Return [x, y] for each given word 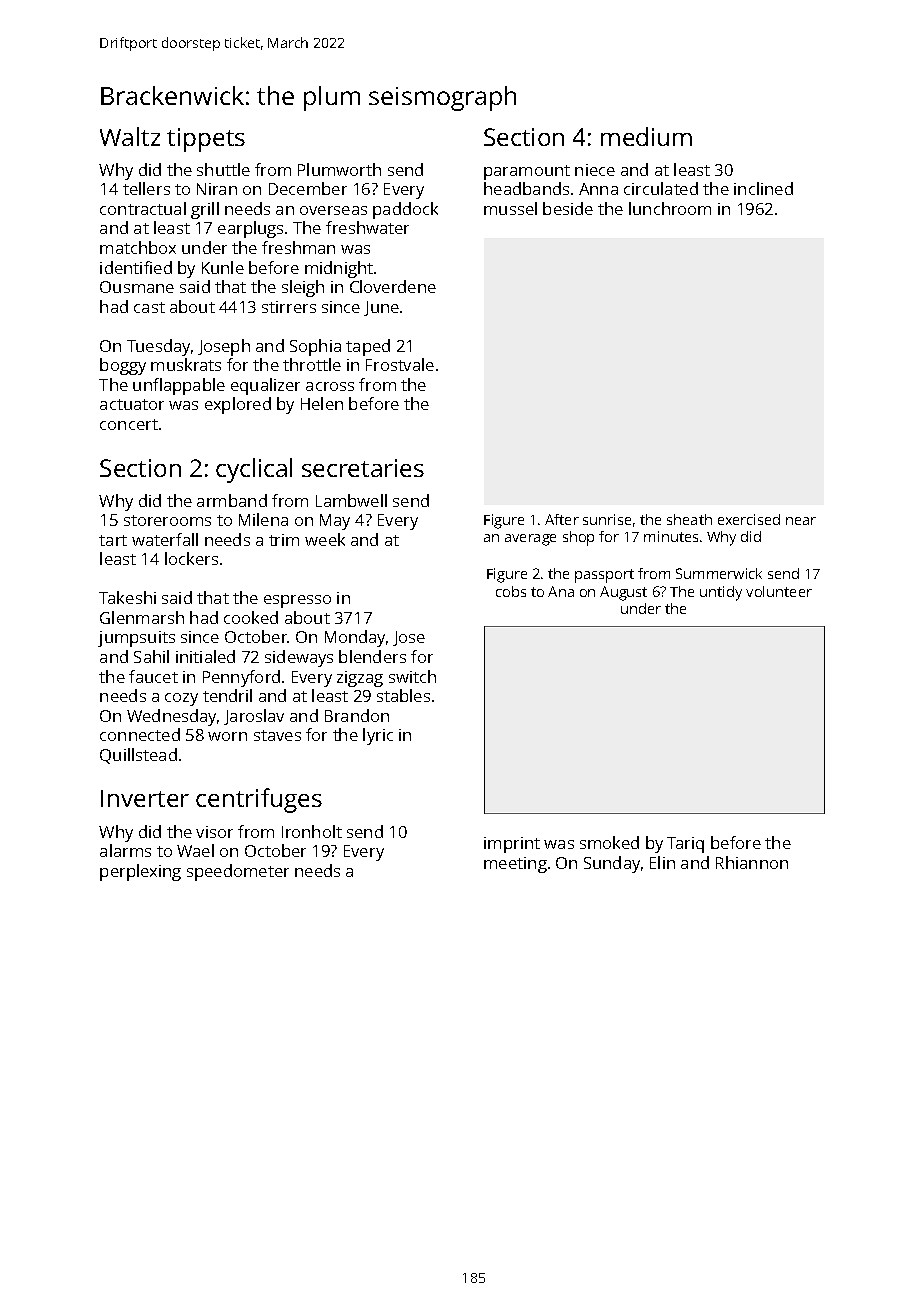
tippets [206, 140]
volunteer [779, 591]
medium [646, 136]
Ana [561, 591]
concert [129, 424]
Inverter [145, 798]
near [801, 521]
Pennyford [241, 678]
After [562, 519]
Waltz [130, 136]
